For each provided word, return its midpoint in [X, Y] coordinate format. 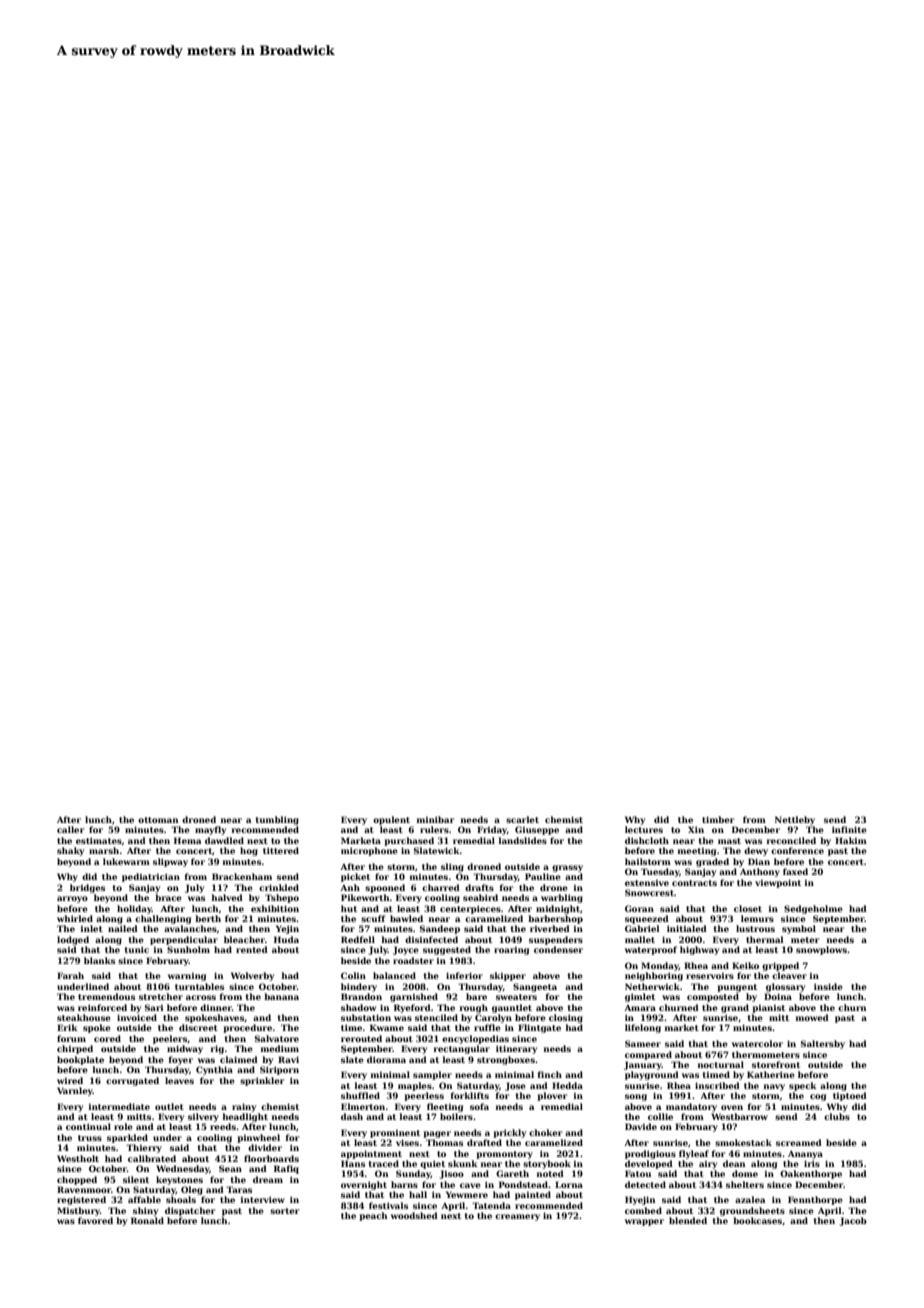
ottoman [158, 820]
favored [95, 1220]
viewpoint [778, 883]
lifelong [643, 1028]
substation [366, 1017]
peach [373, 1216]
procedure [247, 1028]
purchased [409, 841]
